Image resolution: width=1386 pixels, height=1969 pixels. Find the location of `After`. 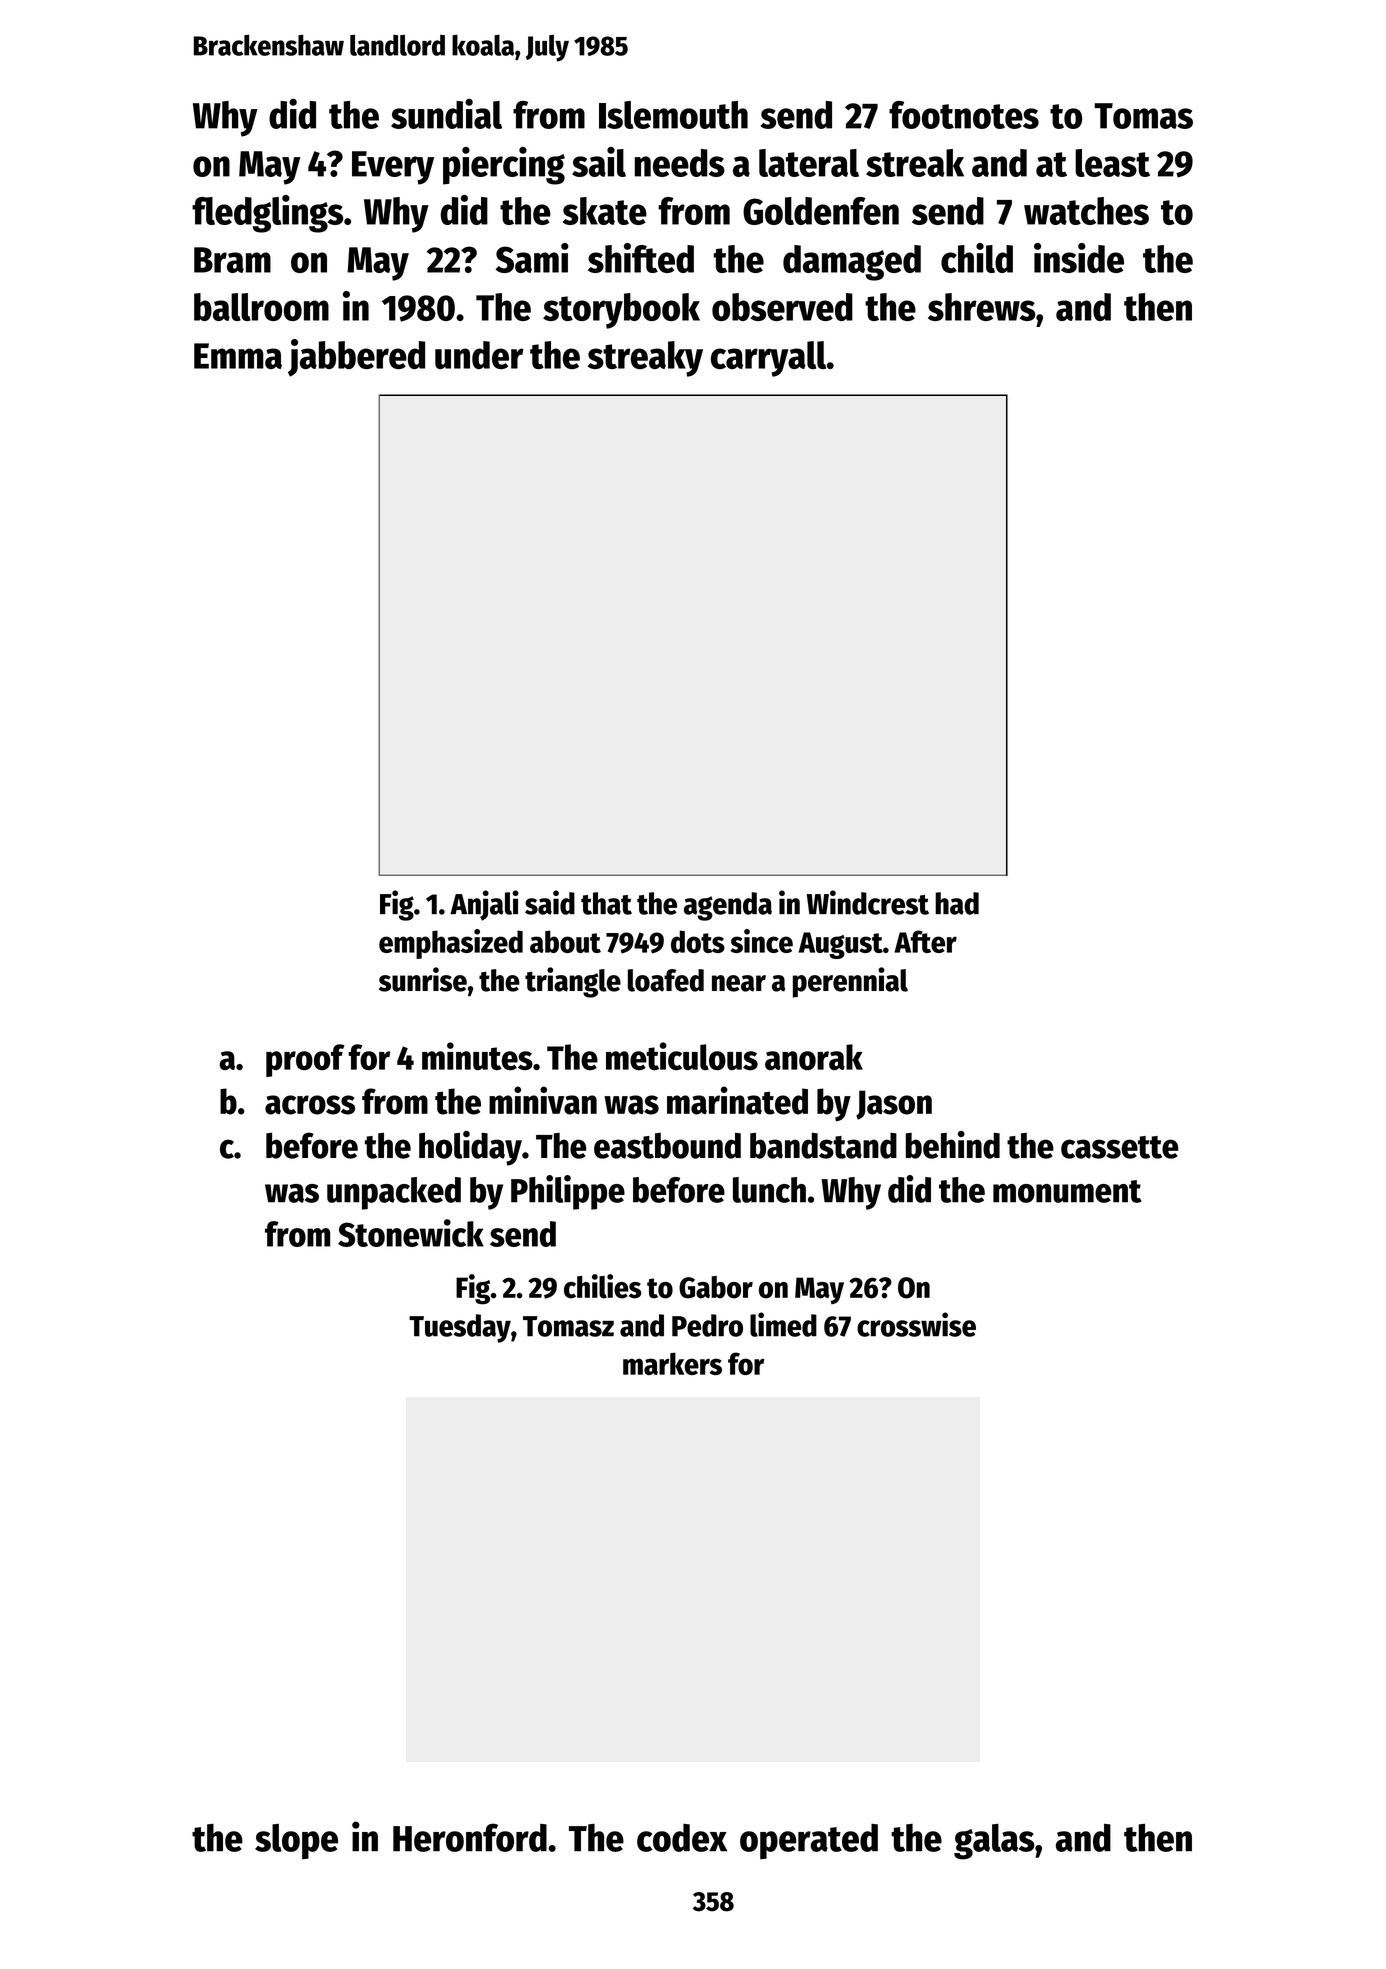

After is located at coordinates (925, 941).
